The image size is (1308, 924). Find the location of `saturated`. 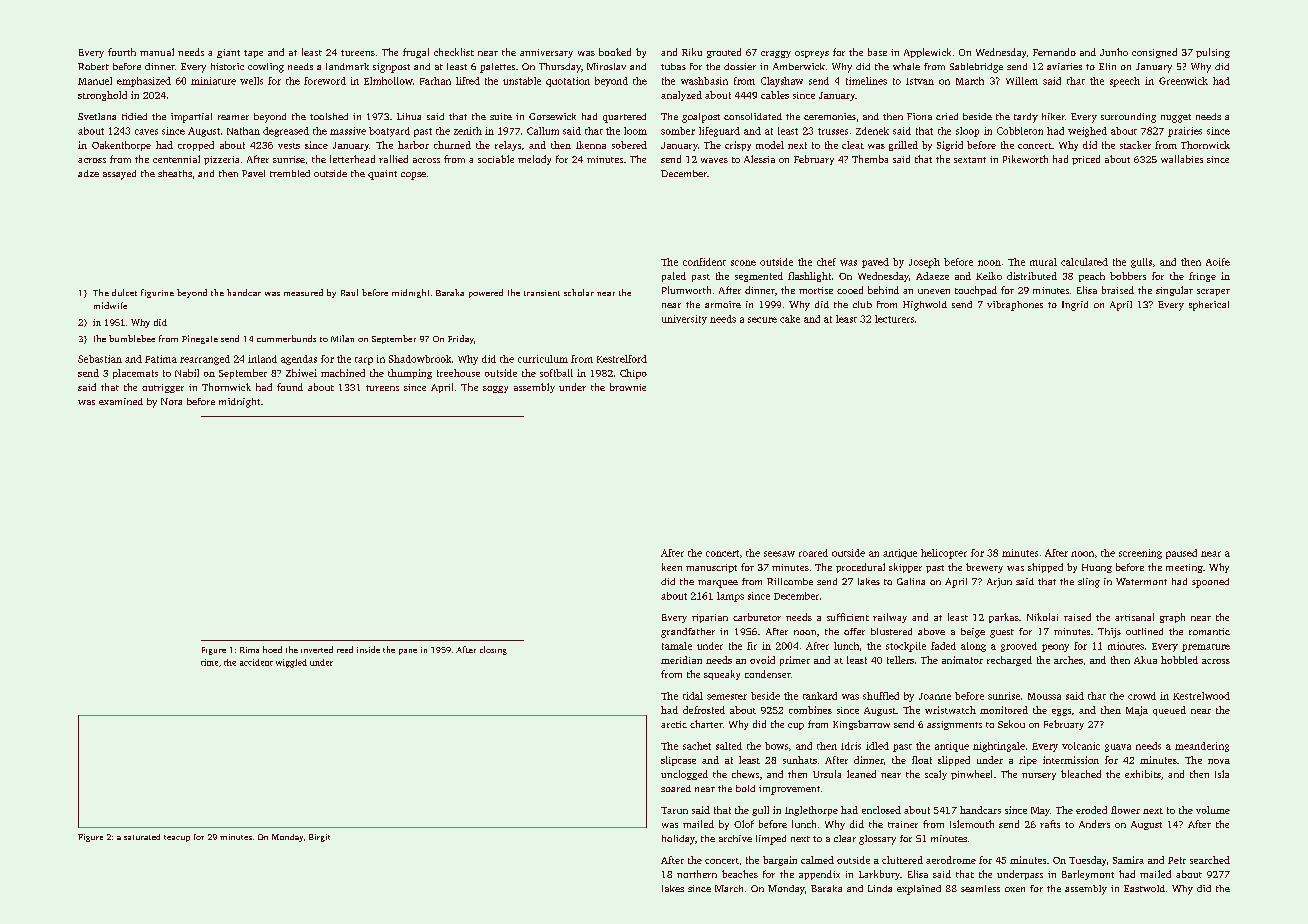

saturated is located at coordinates (142, 837).
